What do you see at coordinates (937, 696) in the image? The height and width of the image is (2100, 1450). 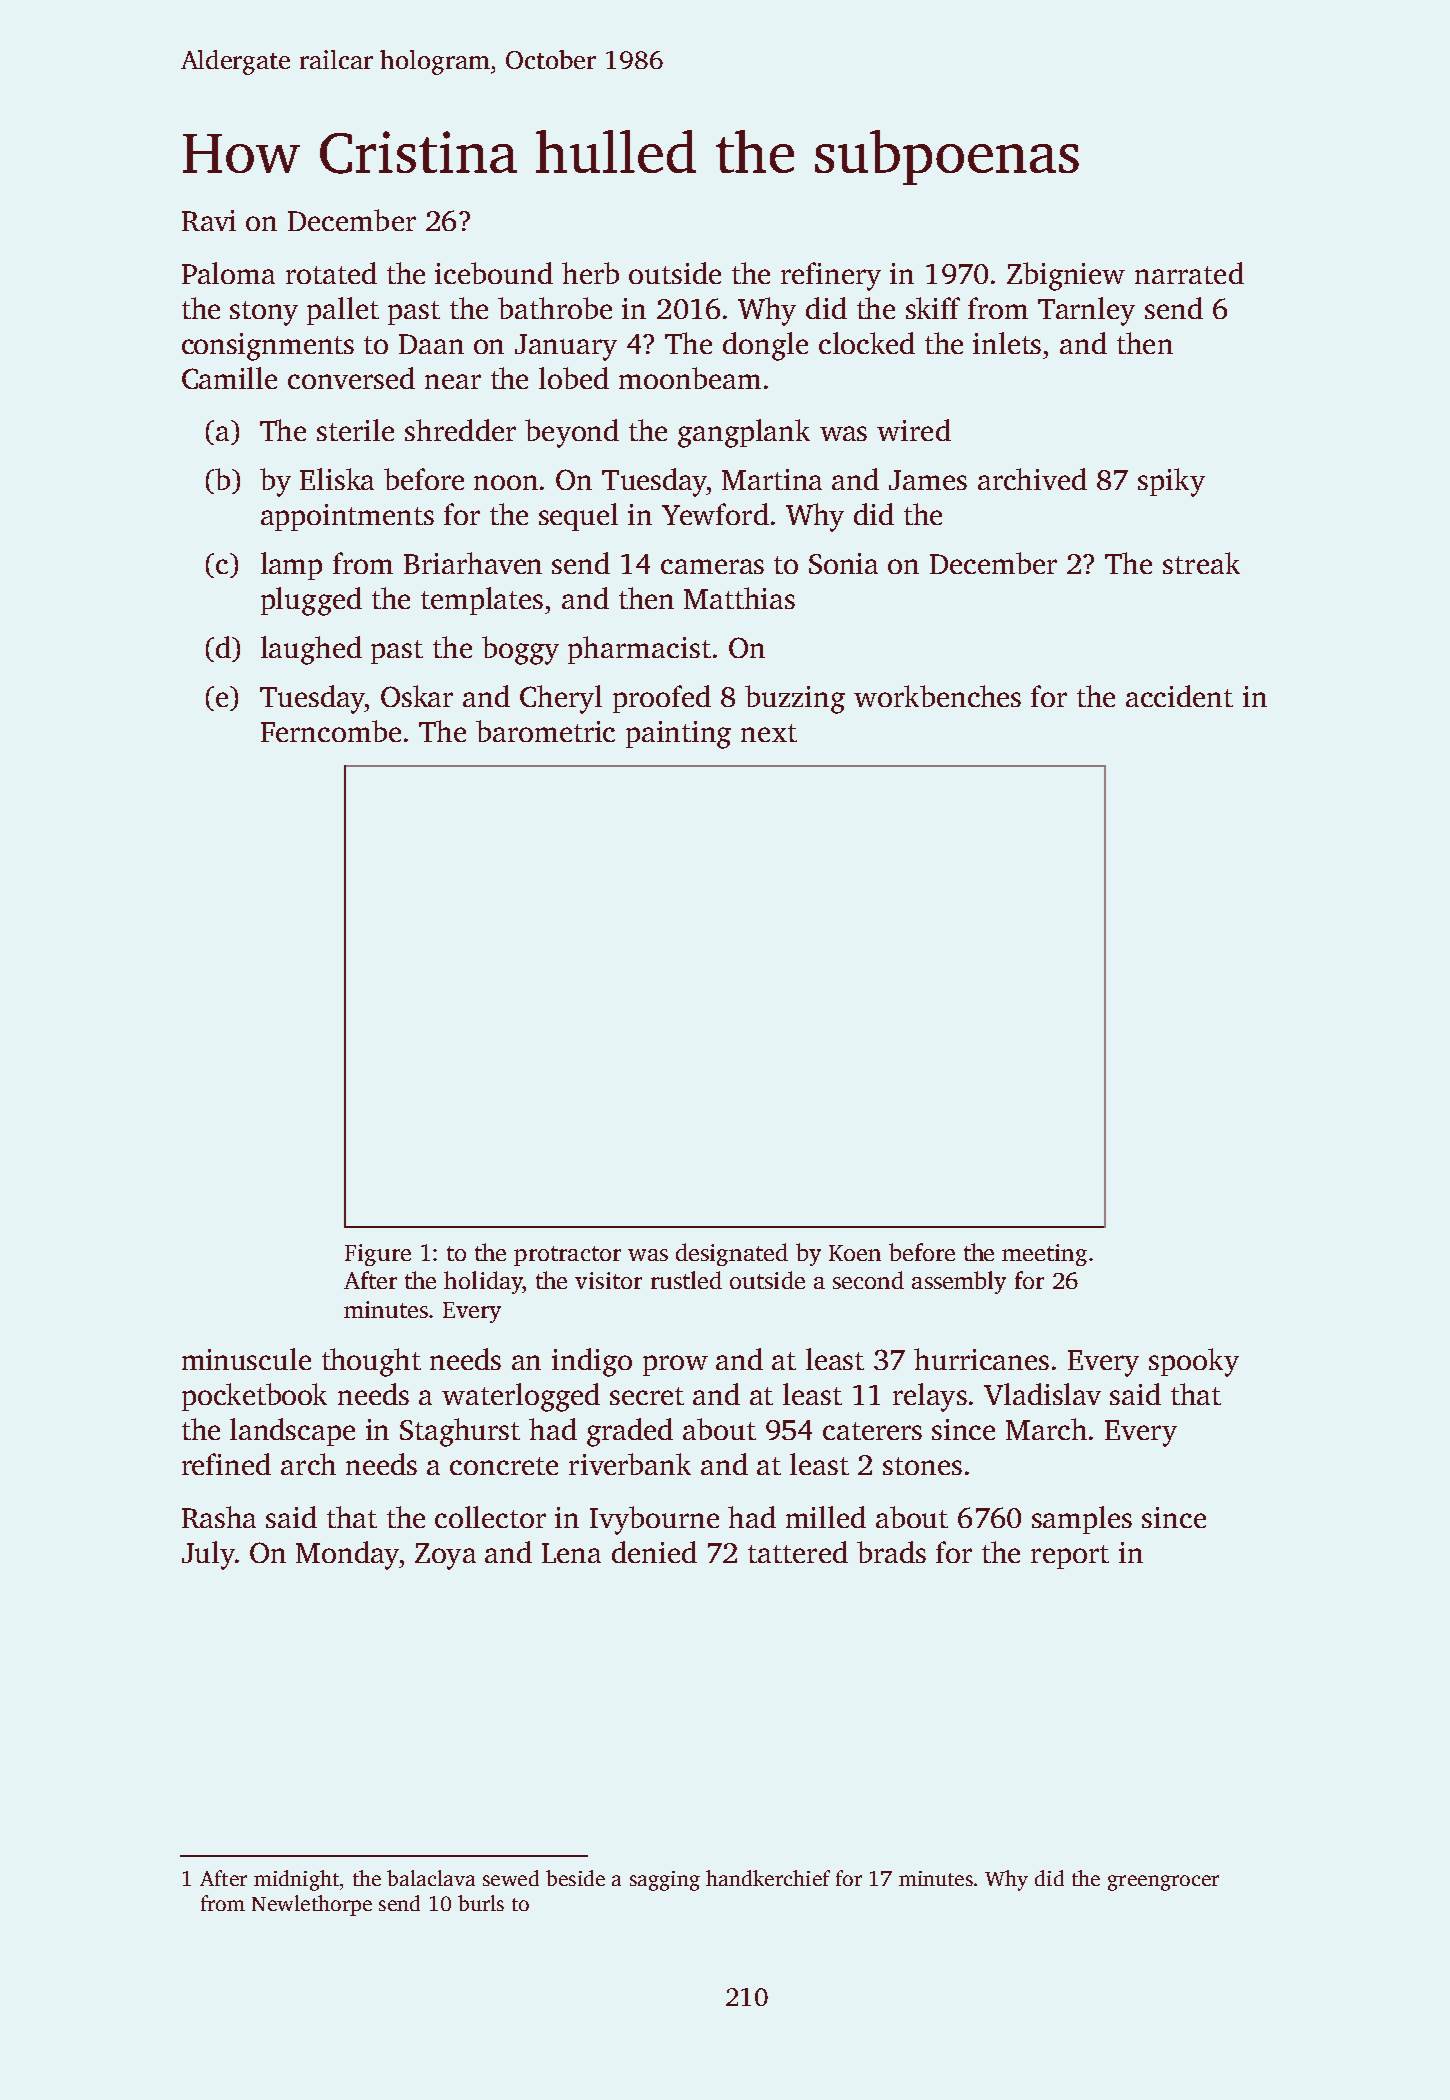 I see `workbenches` at bounding box center [937, 696].
